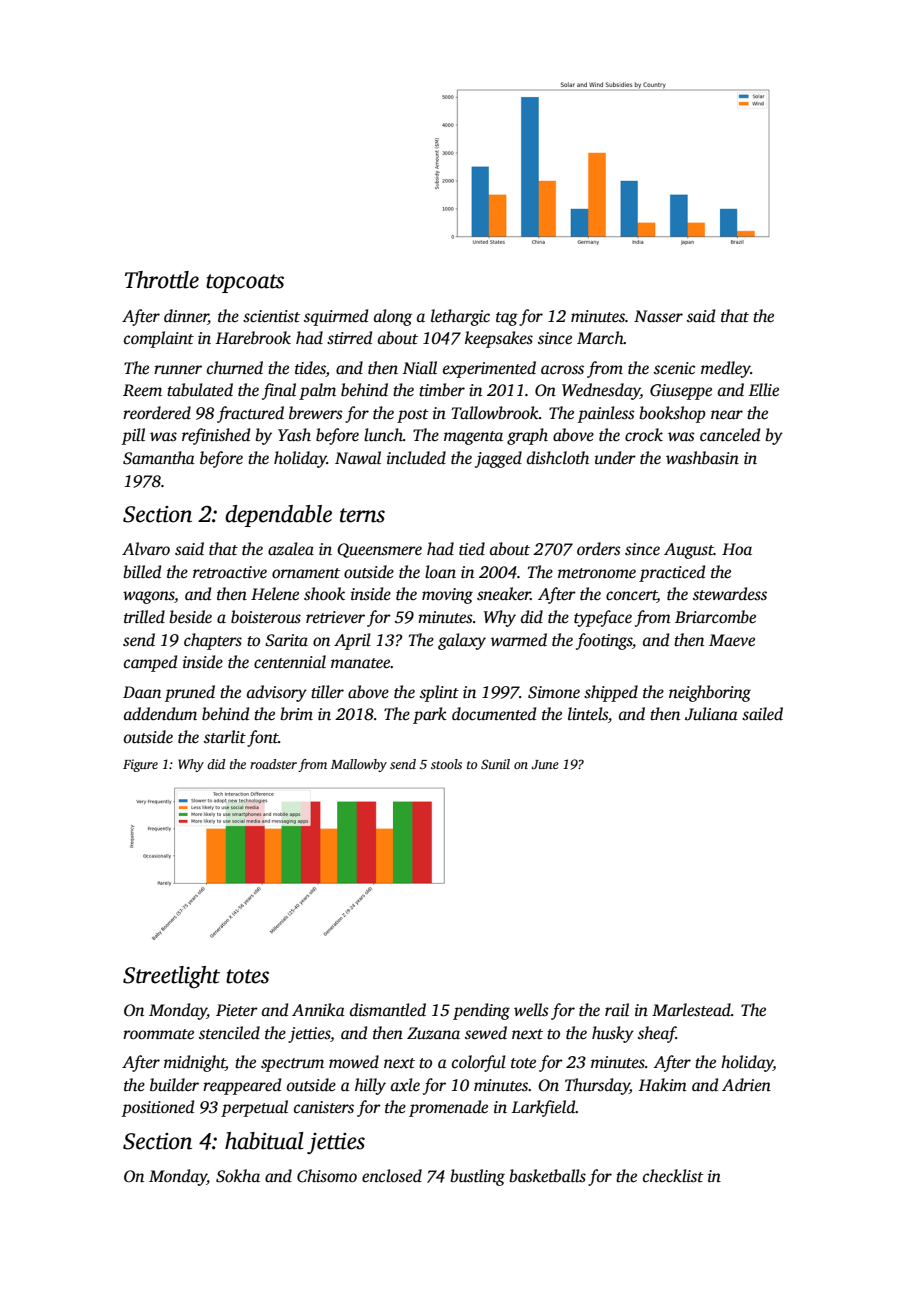  What do you see at coordinates (764, 390) in the document?
I see `Ellie` at bounding box center [764, 390].
